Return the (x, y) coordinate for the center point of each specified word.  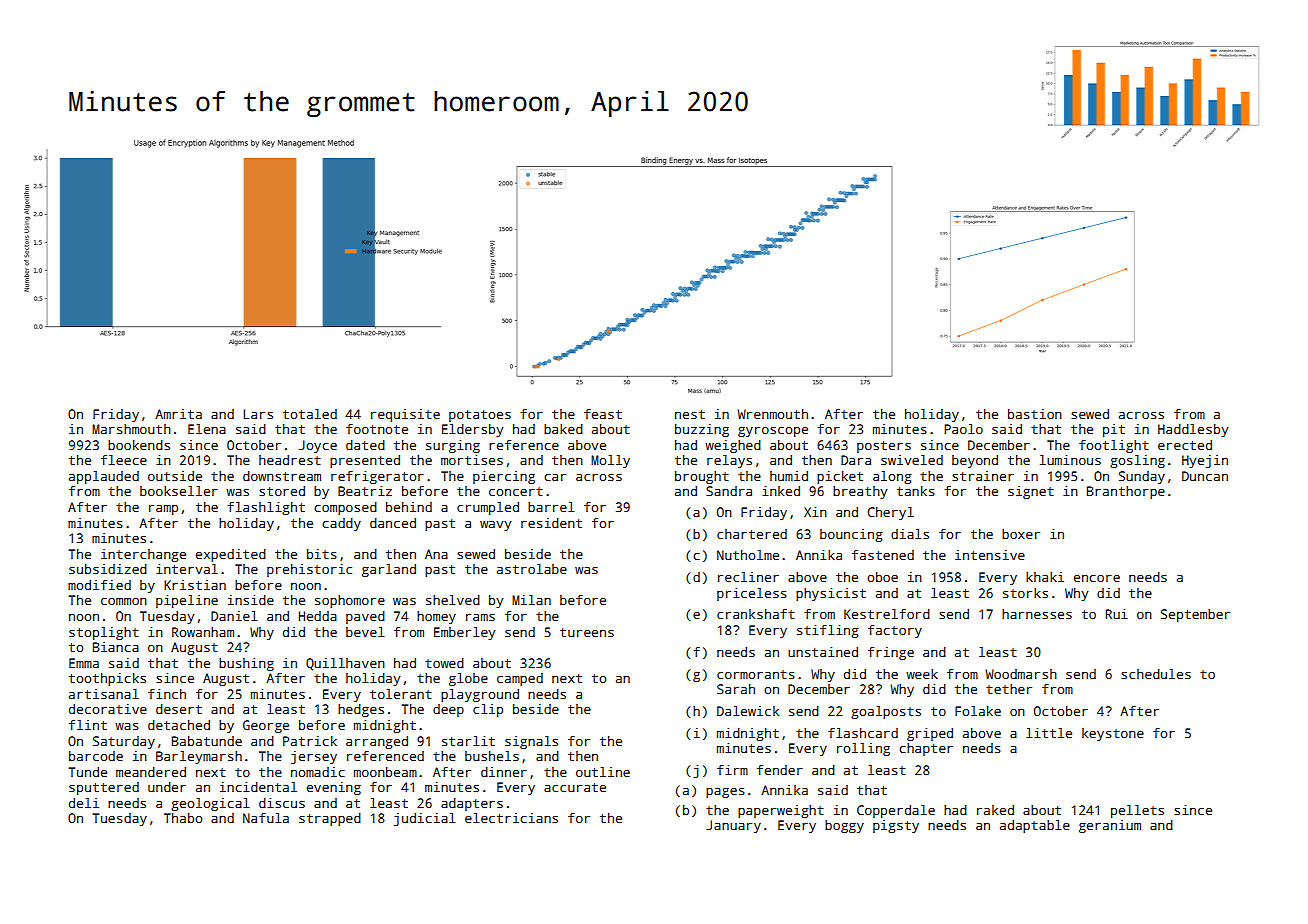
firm (732, 770)
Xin (815, 512)
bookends (139, 445)
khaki (1045, 577)
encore (1097, 578)
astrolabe (532, 569)
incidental (258, 787)
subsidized (108, 569)
